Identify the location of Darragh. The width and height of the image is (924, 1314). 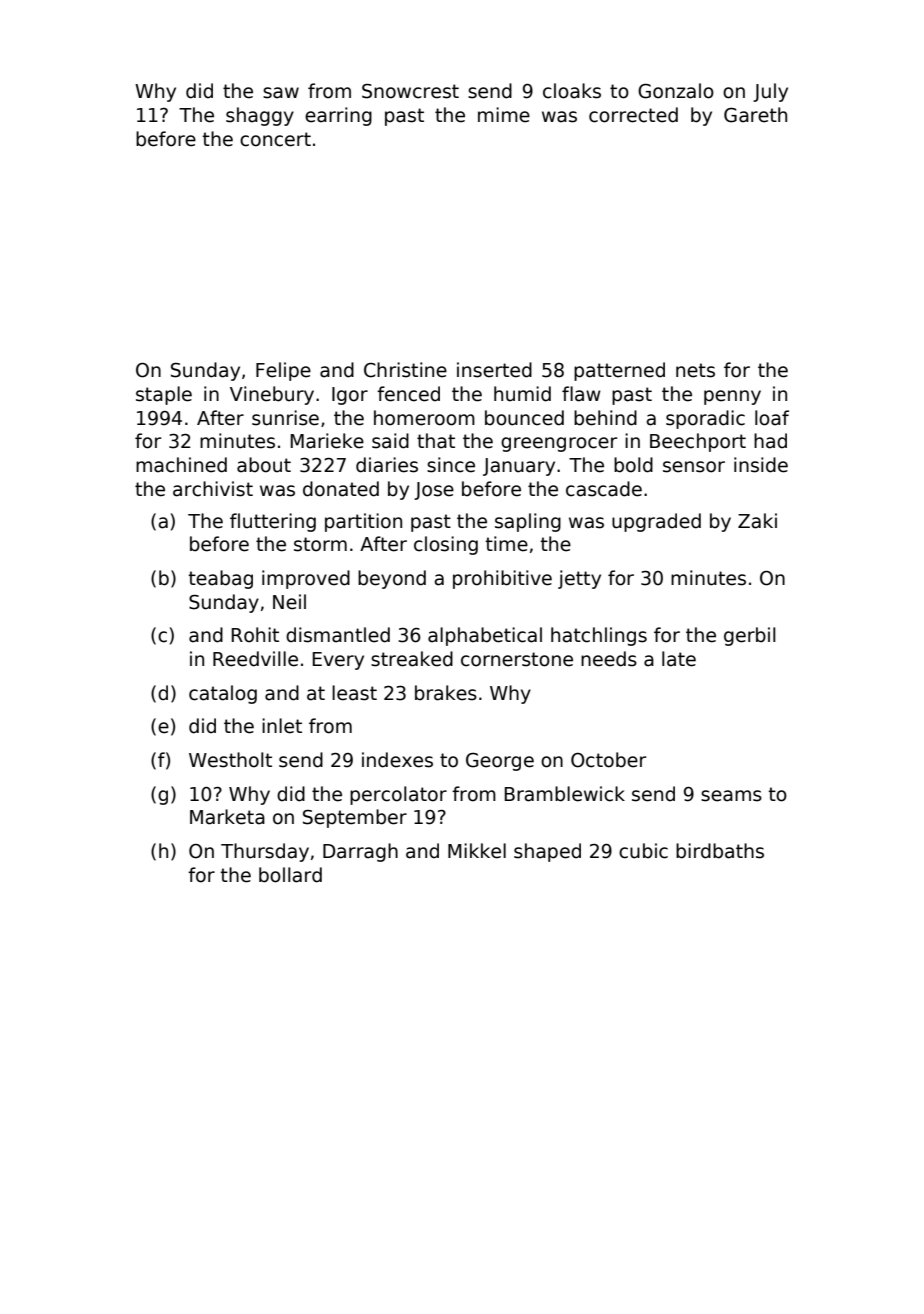
(360, 852).
